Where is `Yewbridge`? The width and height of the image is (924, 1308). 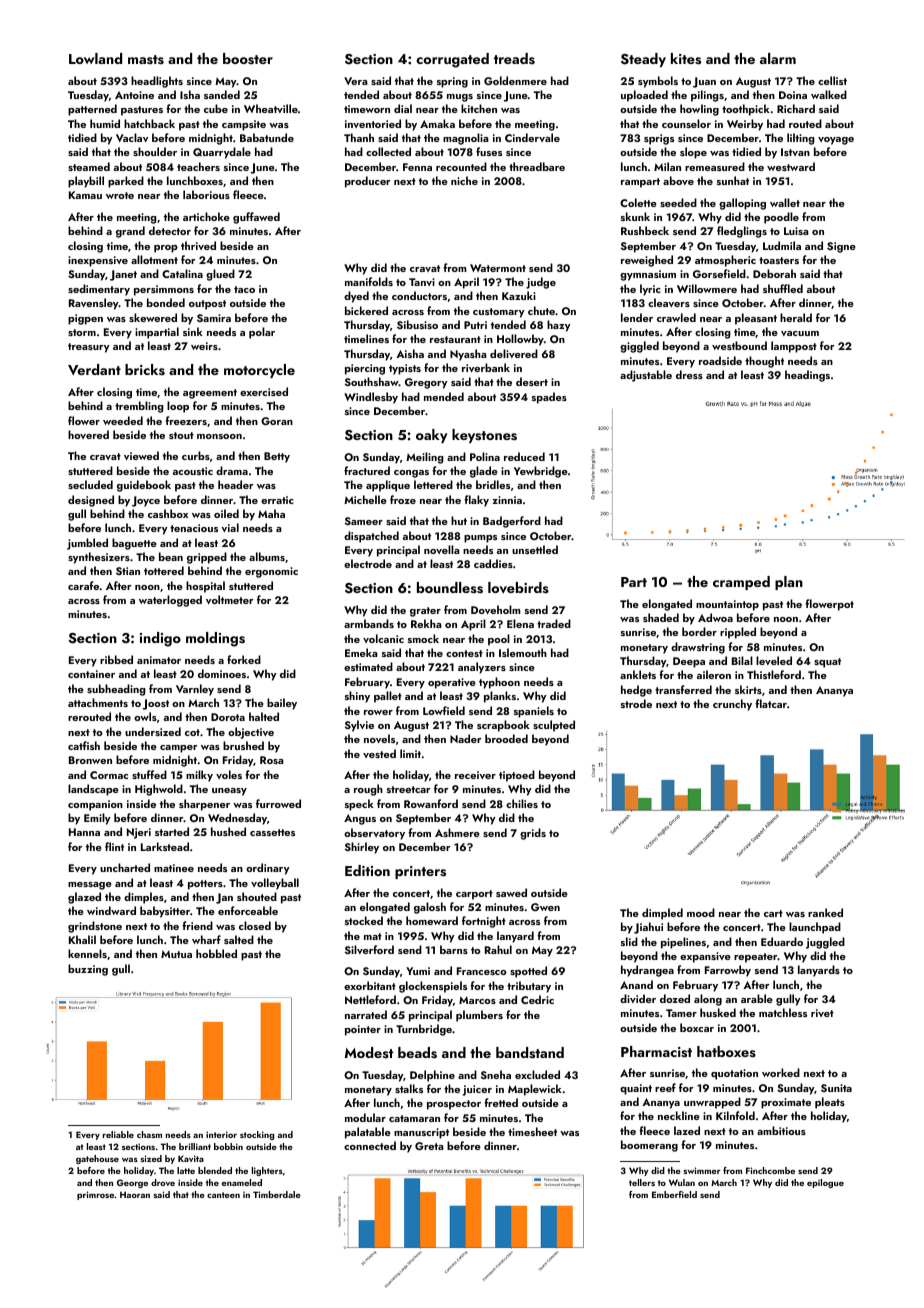 Yewbridge is located at coordinates (541, 472).
